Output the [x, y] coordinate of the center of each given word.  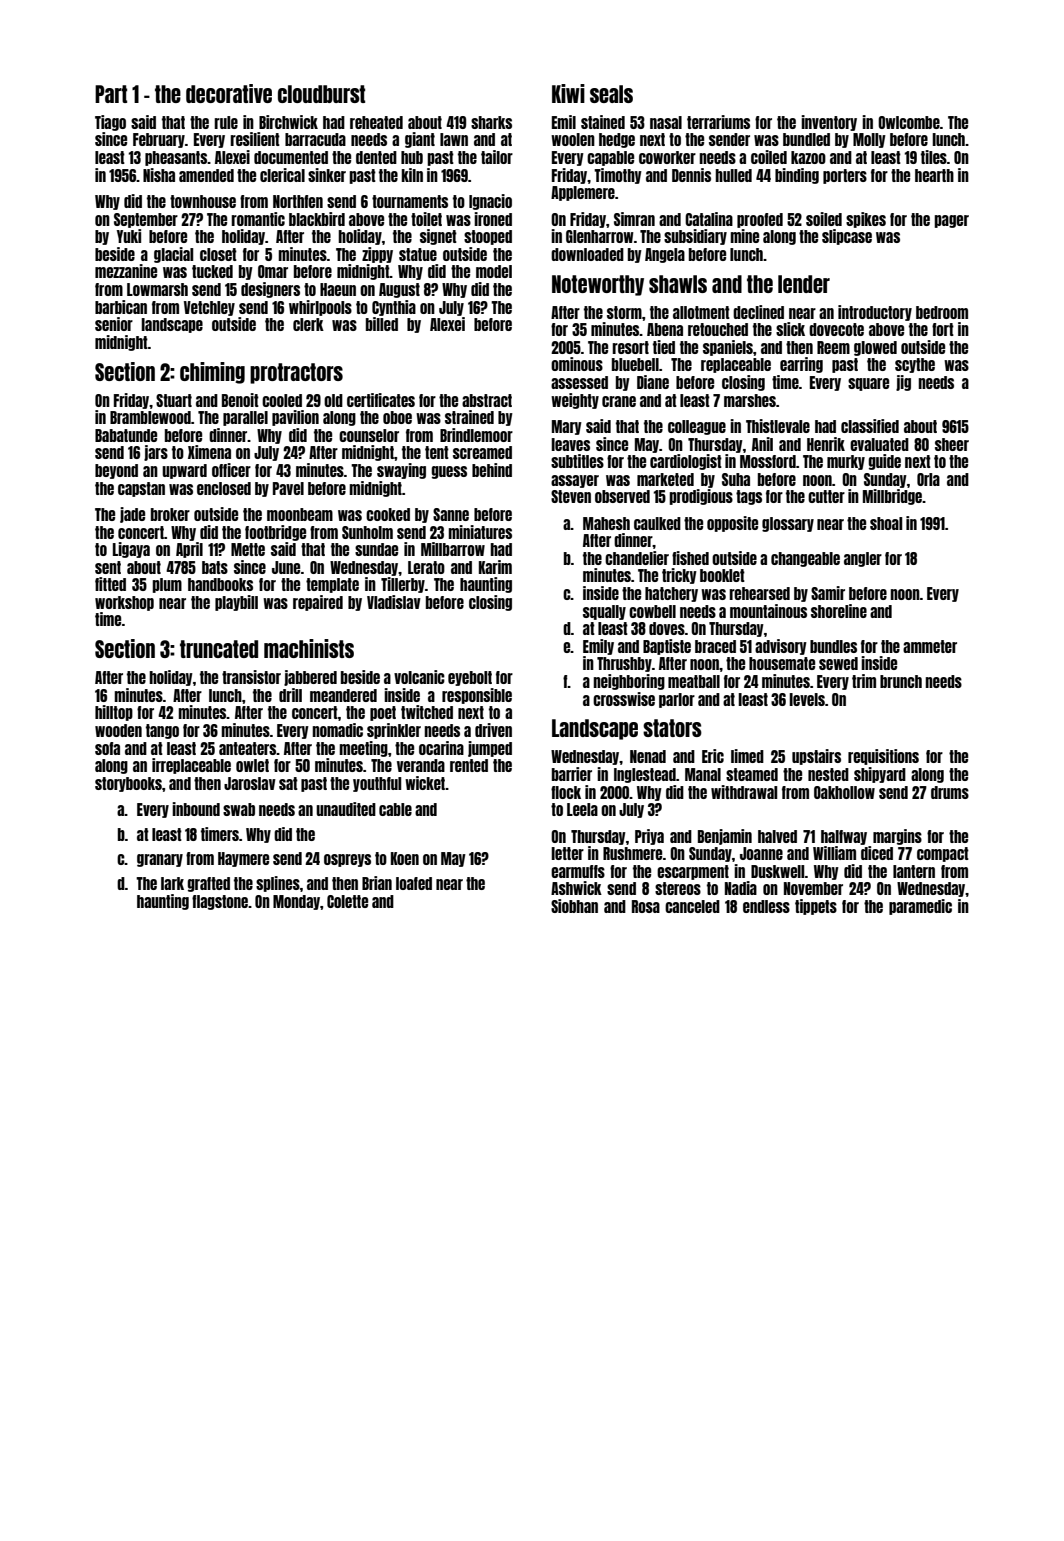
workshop [124, 603]
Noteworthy [598, 285]
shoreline [839, 611]
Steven [571, 496]
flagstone [220, 902]
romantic [258, 219]
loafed [414, 883]
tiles [934, 157]
